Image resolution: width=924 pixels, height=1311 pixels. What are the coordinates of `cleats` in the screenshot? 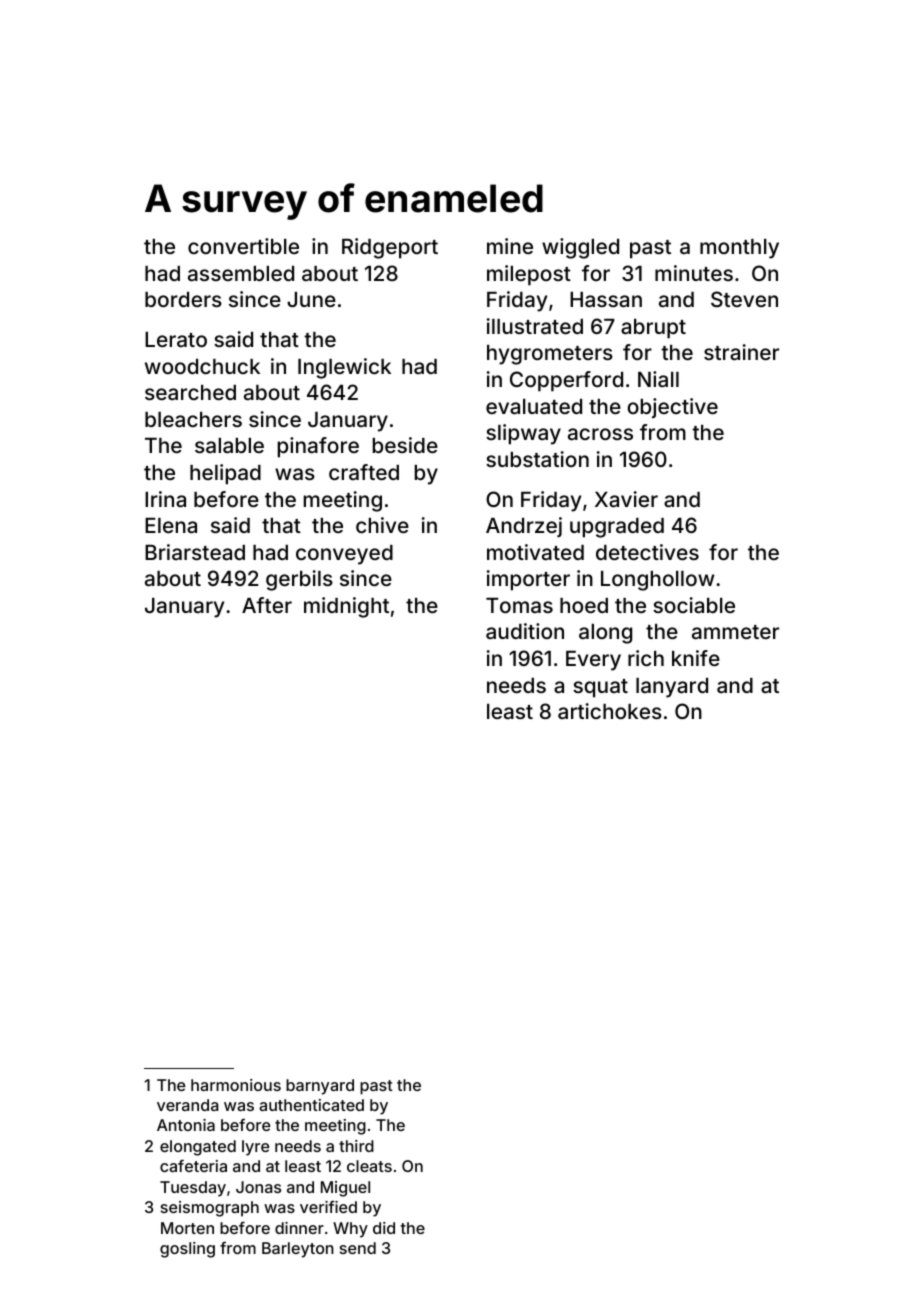 It's located at (369, 1166).
